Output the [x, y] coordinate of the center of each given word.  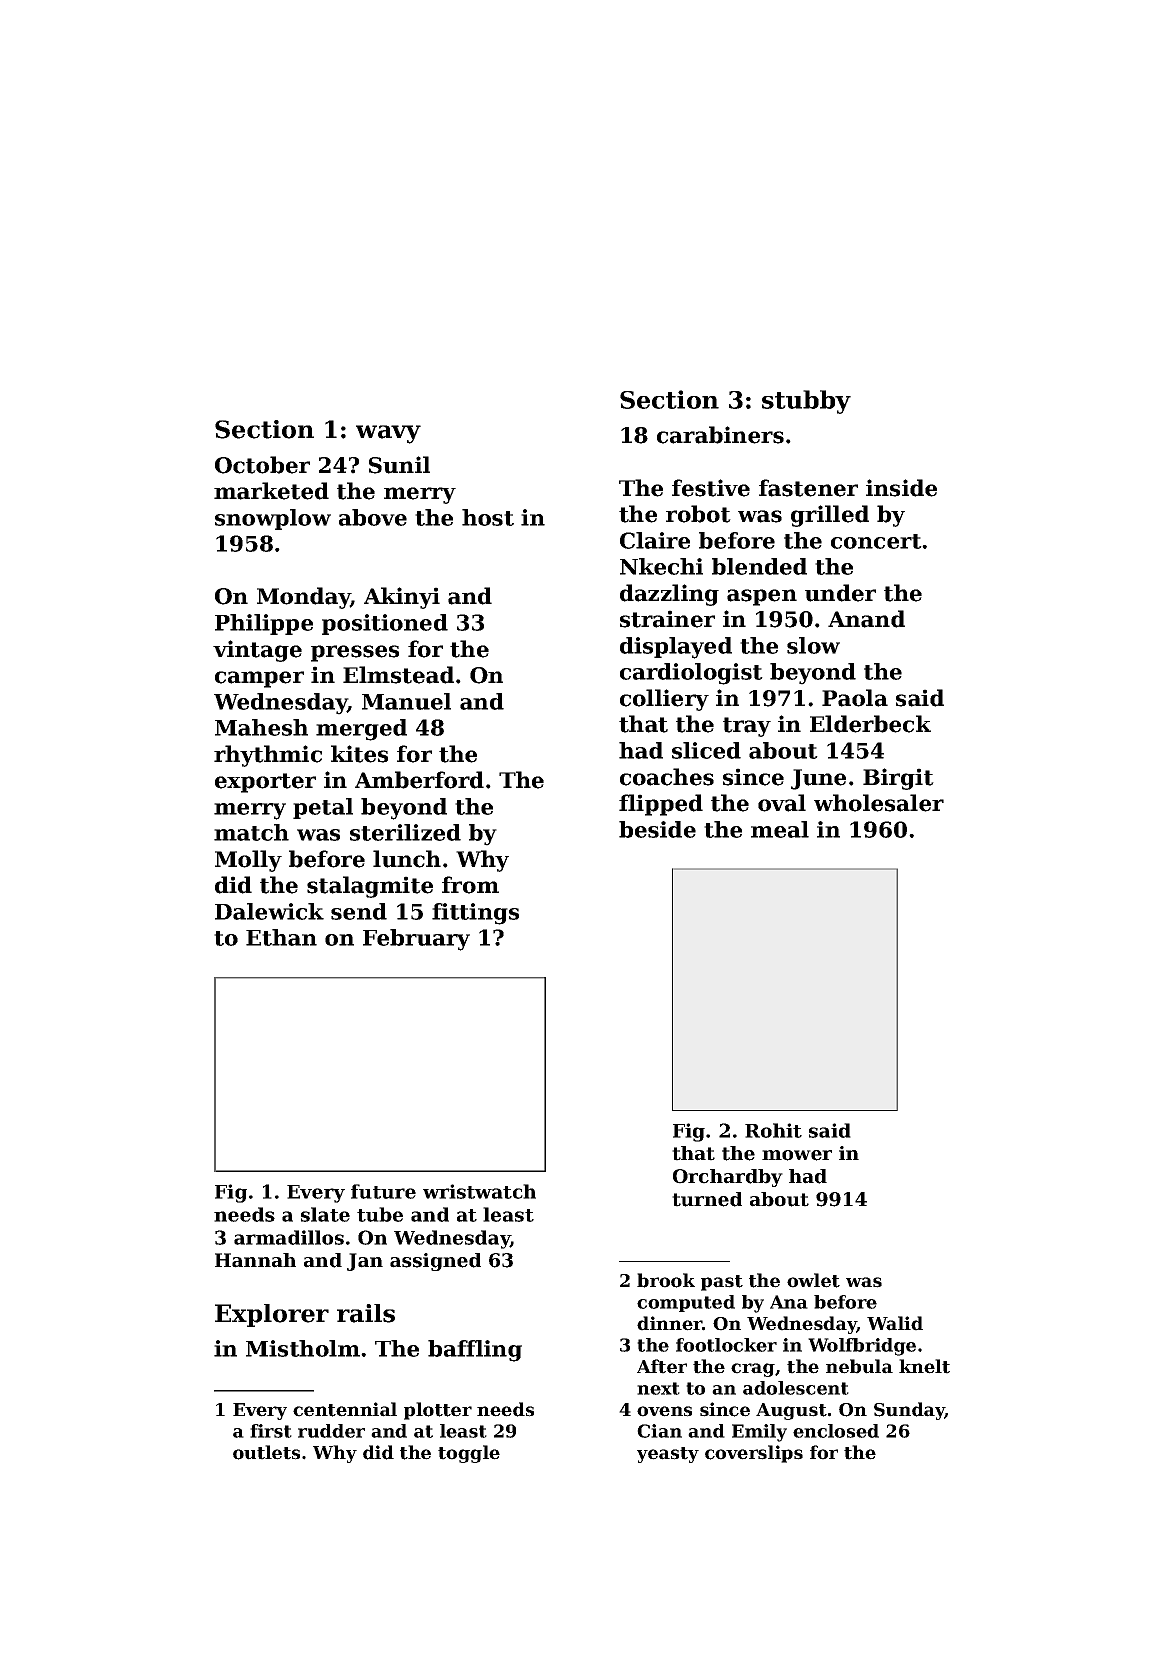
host [488, 517]
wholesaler [879, 803]
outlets [266, 1452]
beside [657, 829]
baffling [475, 1351]
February [416, 940]
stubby [806, 402]
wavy [388, 434]
